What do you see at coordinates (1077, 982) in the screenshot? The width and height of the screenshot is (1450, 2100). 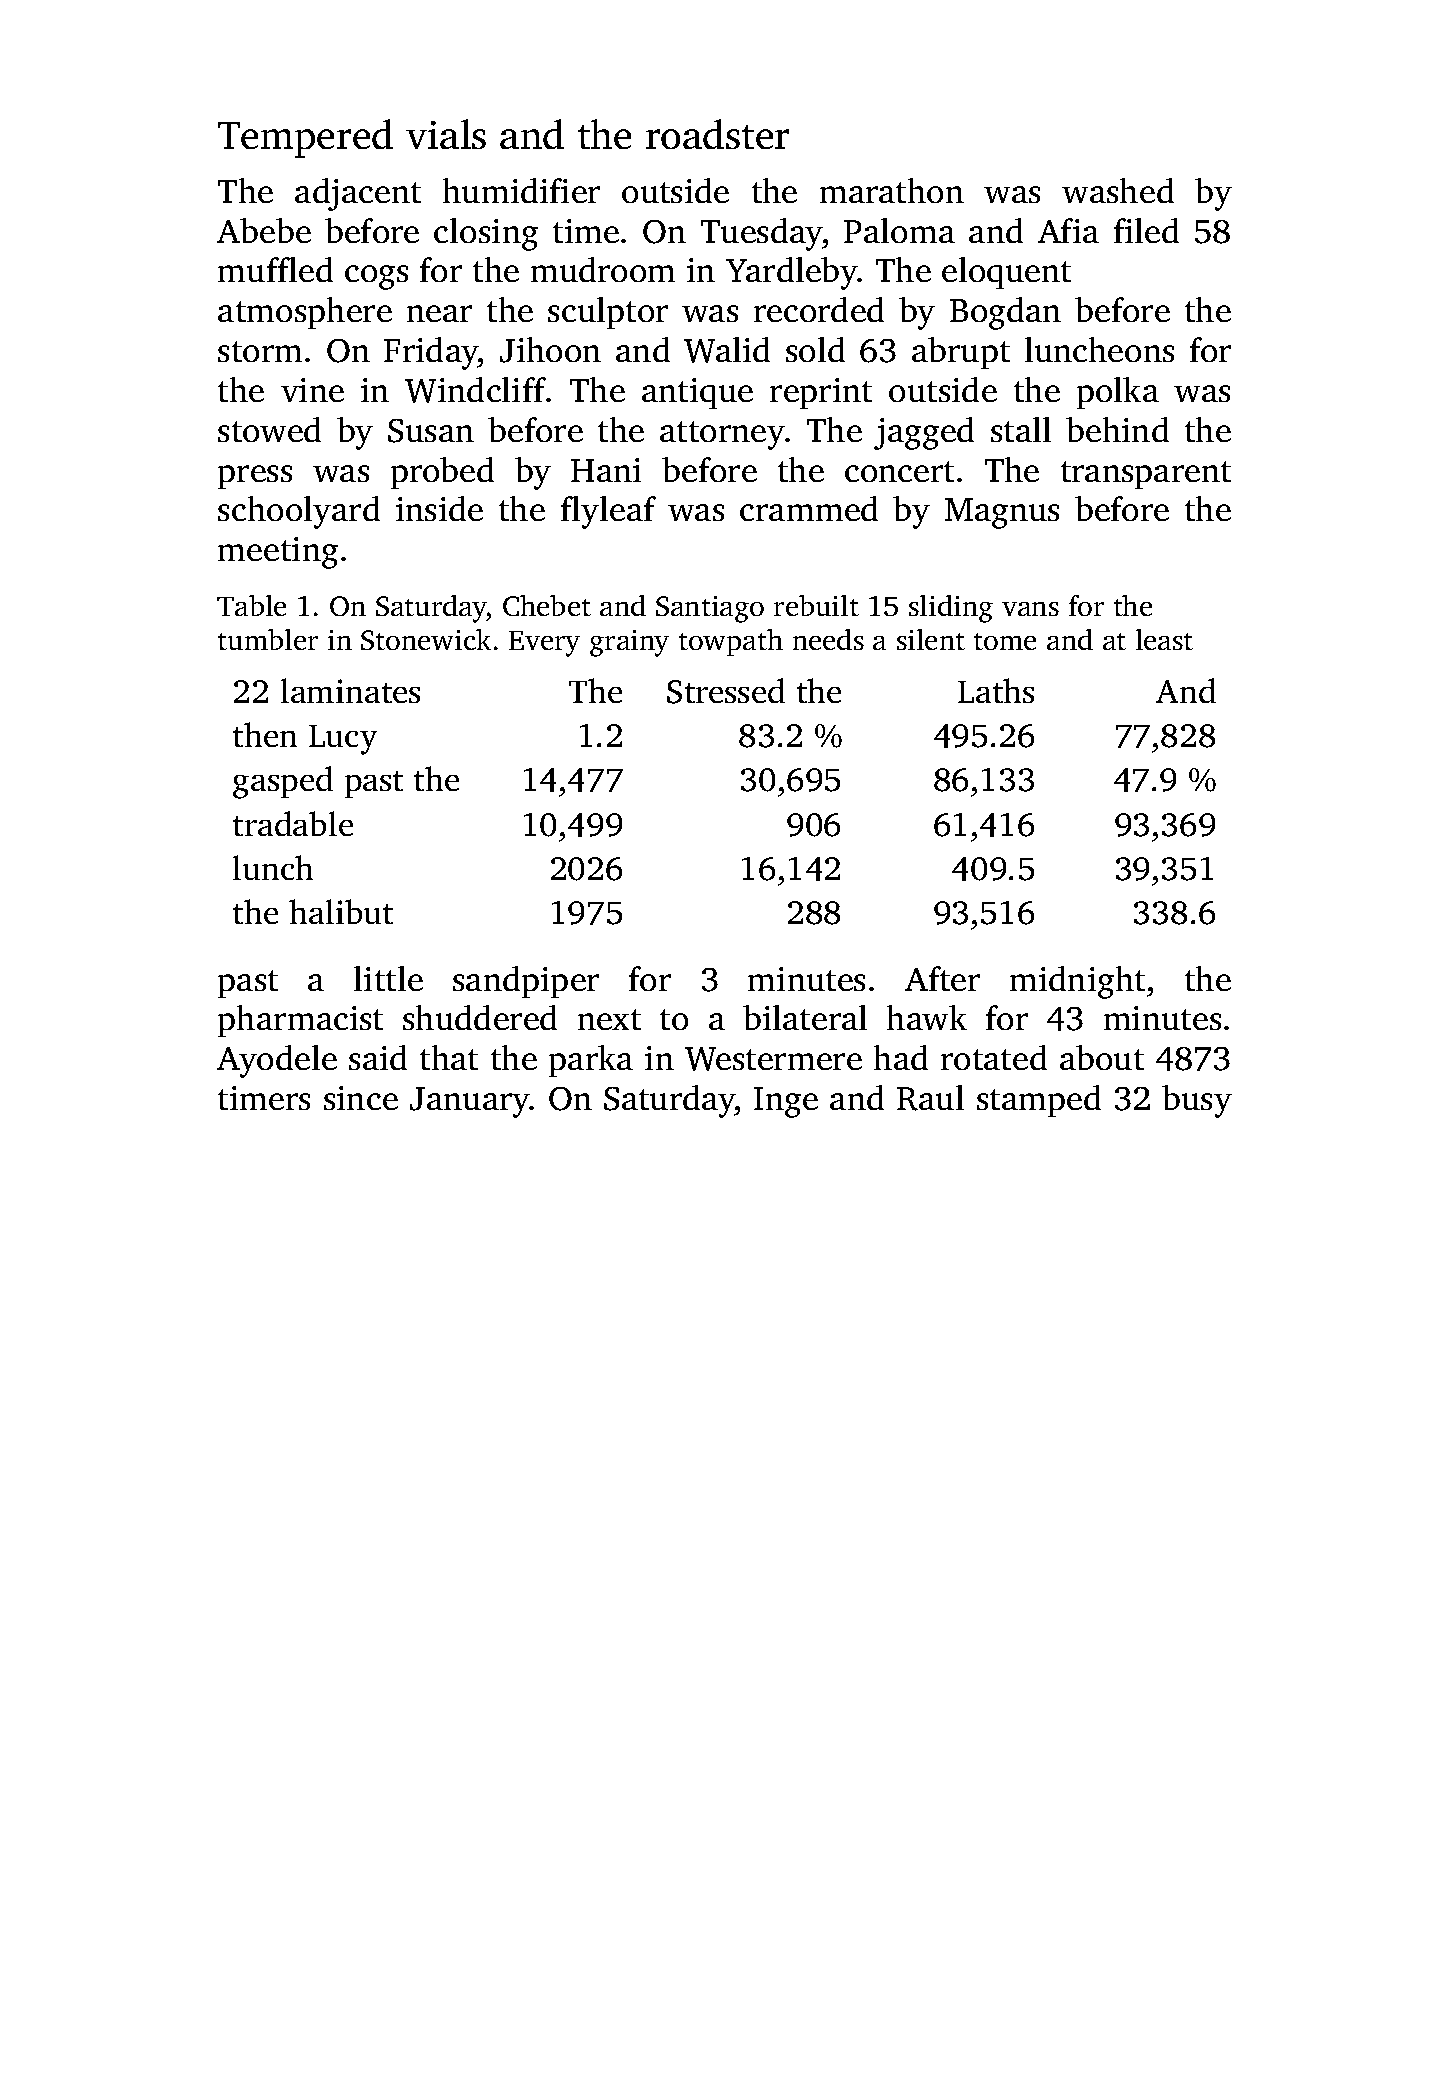 I see `midnight` at bounding box center [1077, 982].
